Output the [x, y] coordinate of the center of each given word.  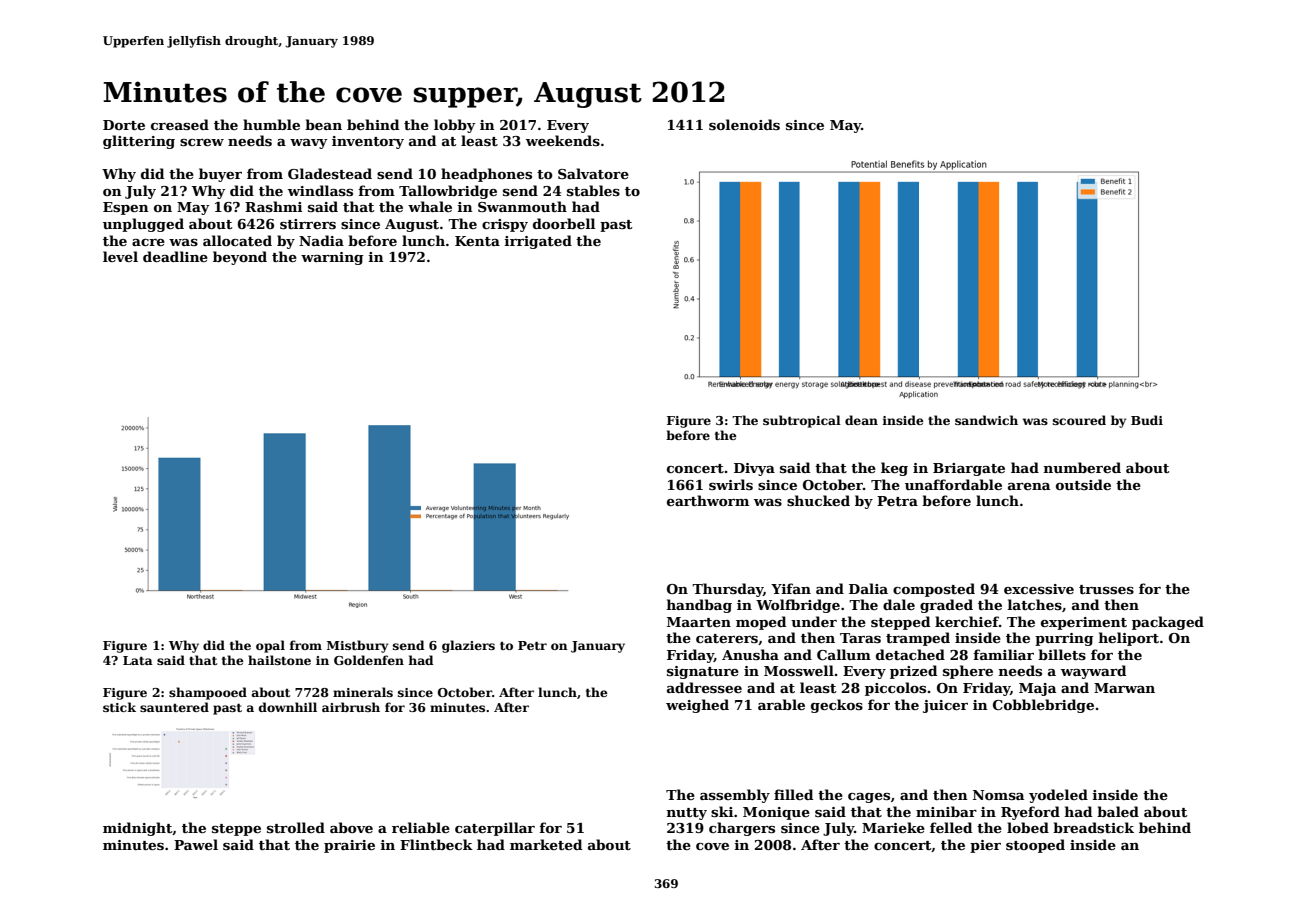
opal [270, 646]
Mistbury [357, 646]
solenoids [744, 124]
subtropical [802, 421]
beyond [240, 258]
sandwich [986, 420]
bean [323, 124]
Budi [1147, 420]
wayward [1093, 672]
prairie [349, 846]
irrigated [538, 242]
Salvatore [593, 173]
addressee [704, 687]
